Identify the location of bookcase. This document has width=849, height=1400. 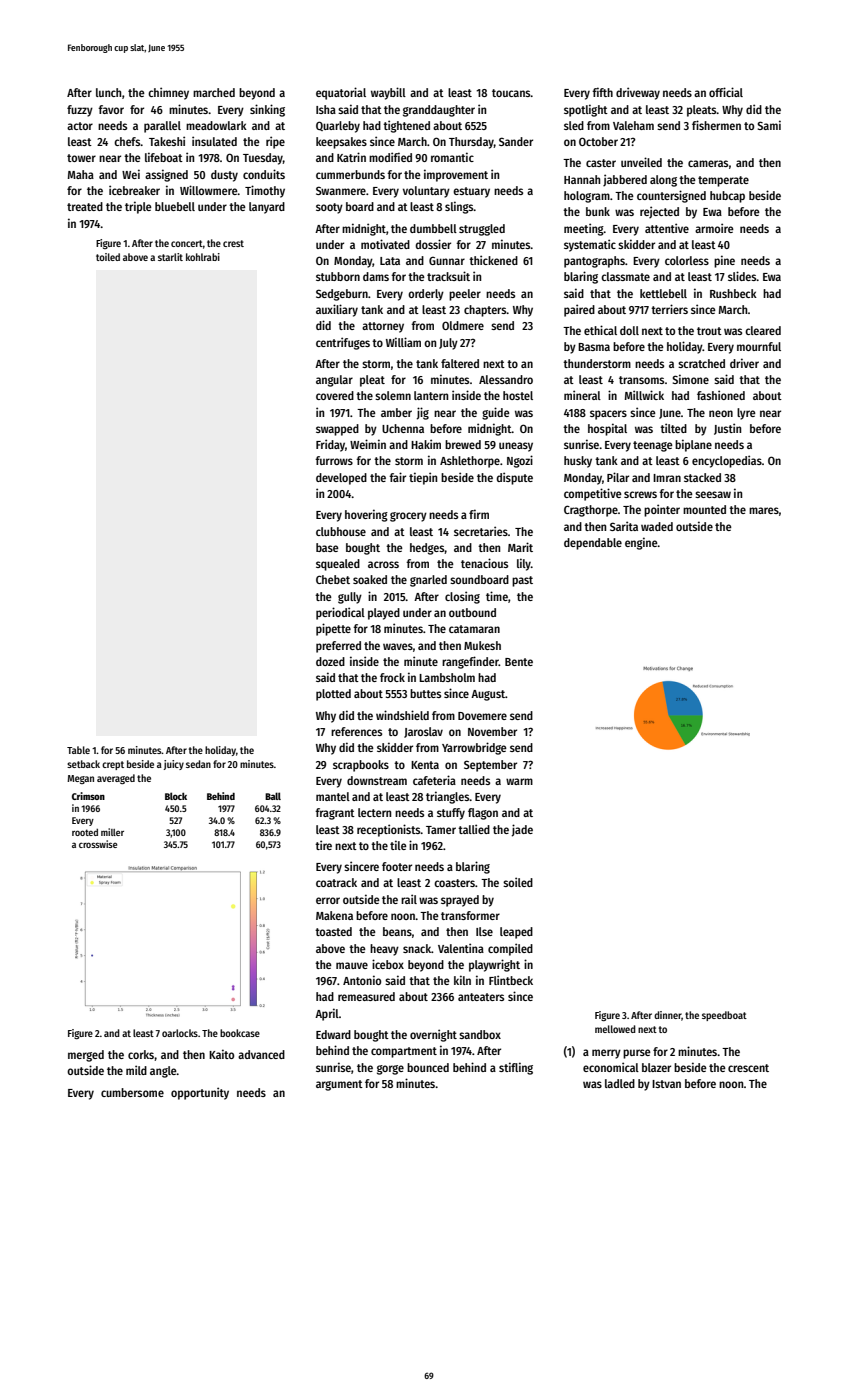
(240, 1033).
